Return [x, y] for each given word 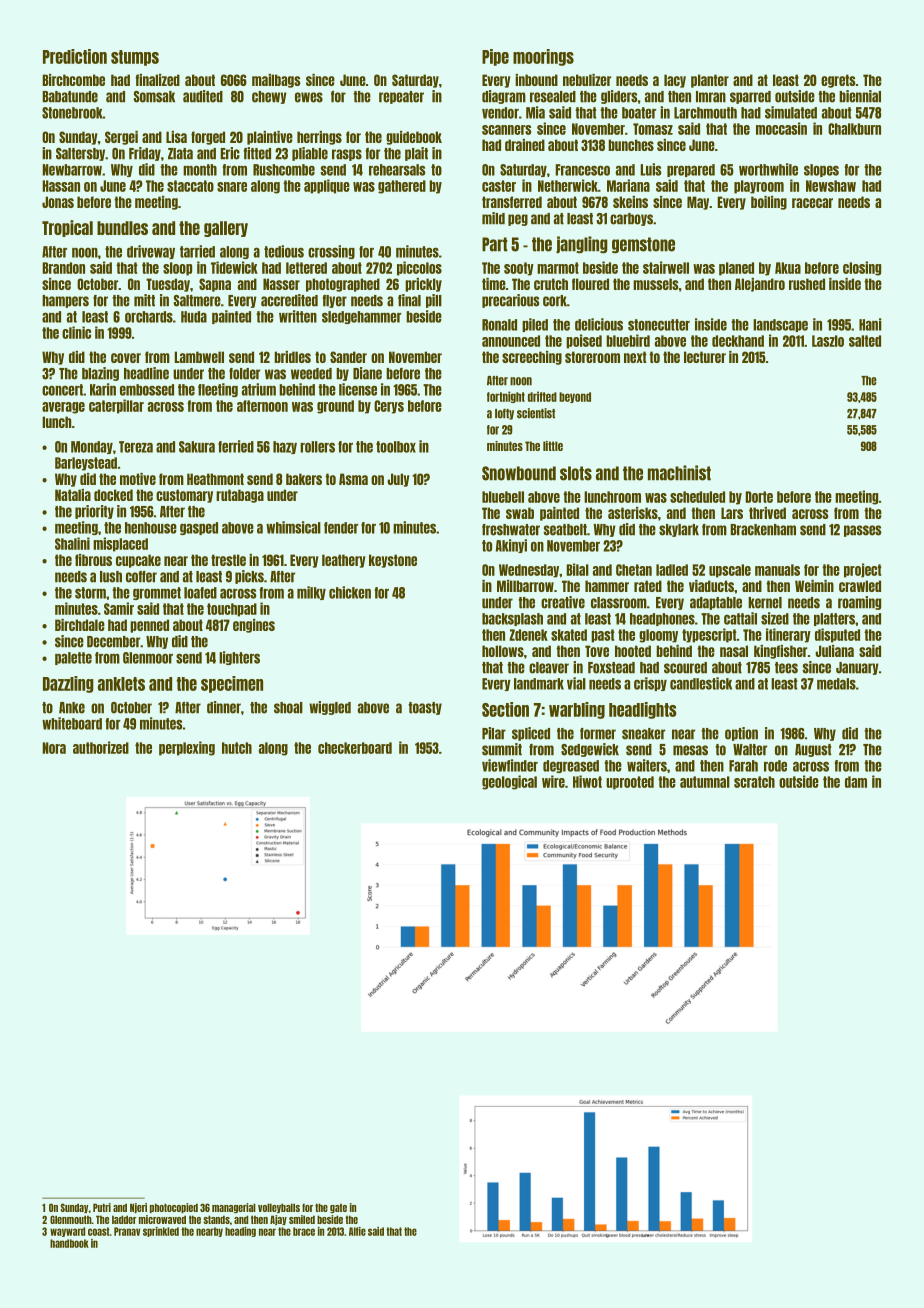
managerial [234, 1208]
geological [509, 782]
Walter [750, 750]
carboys [631, 219]
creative [563, 602]
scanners [506, 130]
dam [856, 782]
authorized [101, 747]
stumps [135, 58]
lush [111, 577]
